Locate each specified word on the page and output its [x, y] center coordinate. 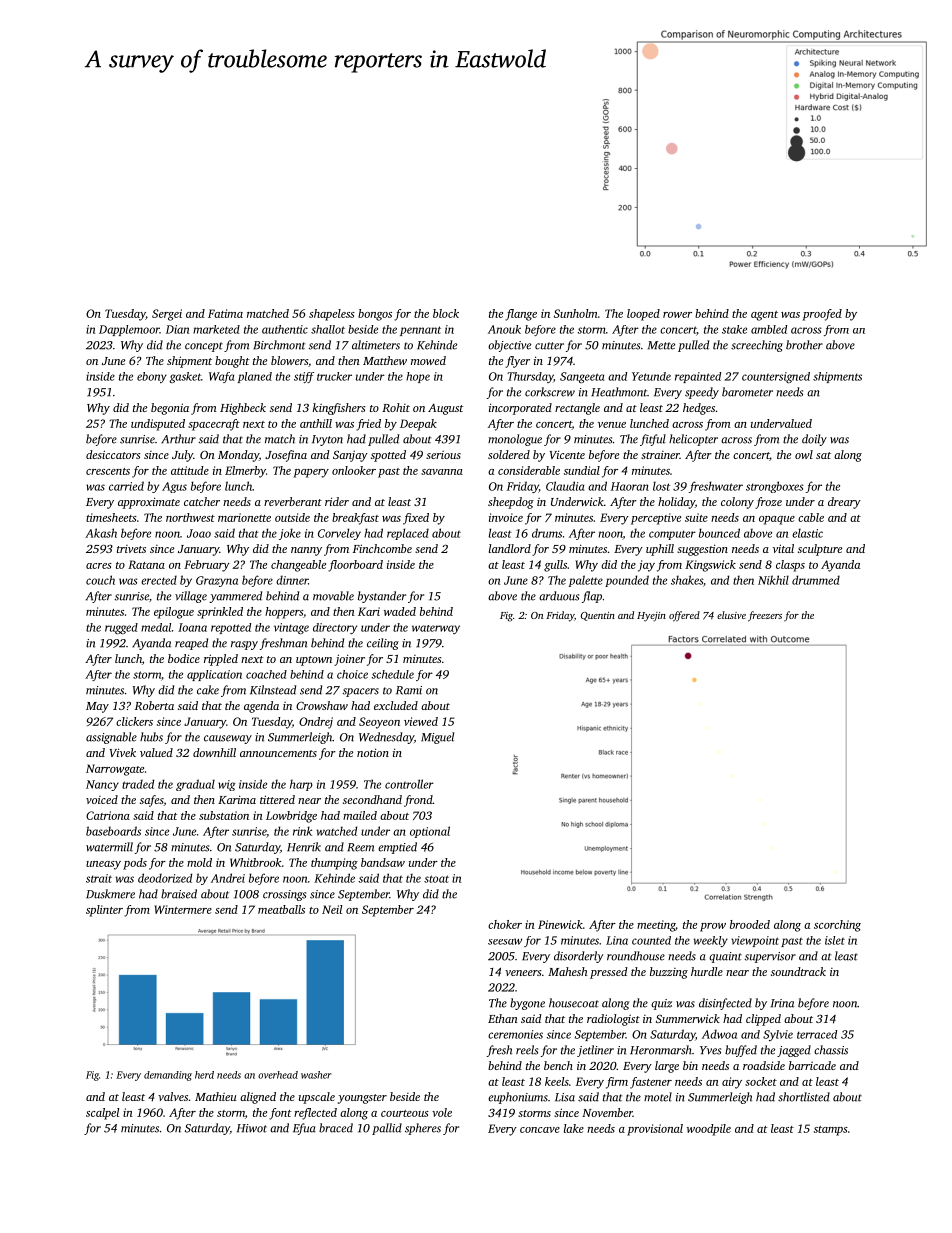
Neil [332, 909]
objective [509, 346]
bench [558, 1065]
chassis [831, 1050]
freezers [765, 616]
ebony [152, 377]
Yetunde [651, 376]
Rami [409, 690]
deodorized [165, 878]
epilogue [174, 613]
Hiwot [252, 1128]
